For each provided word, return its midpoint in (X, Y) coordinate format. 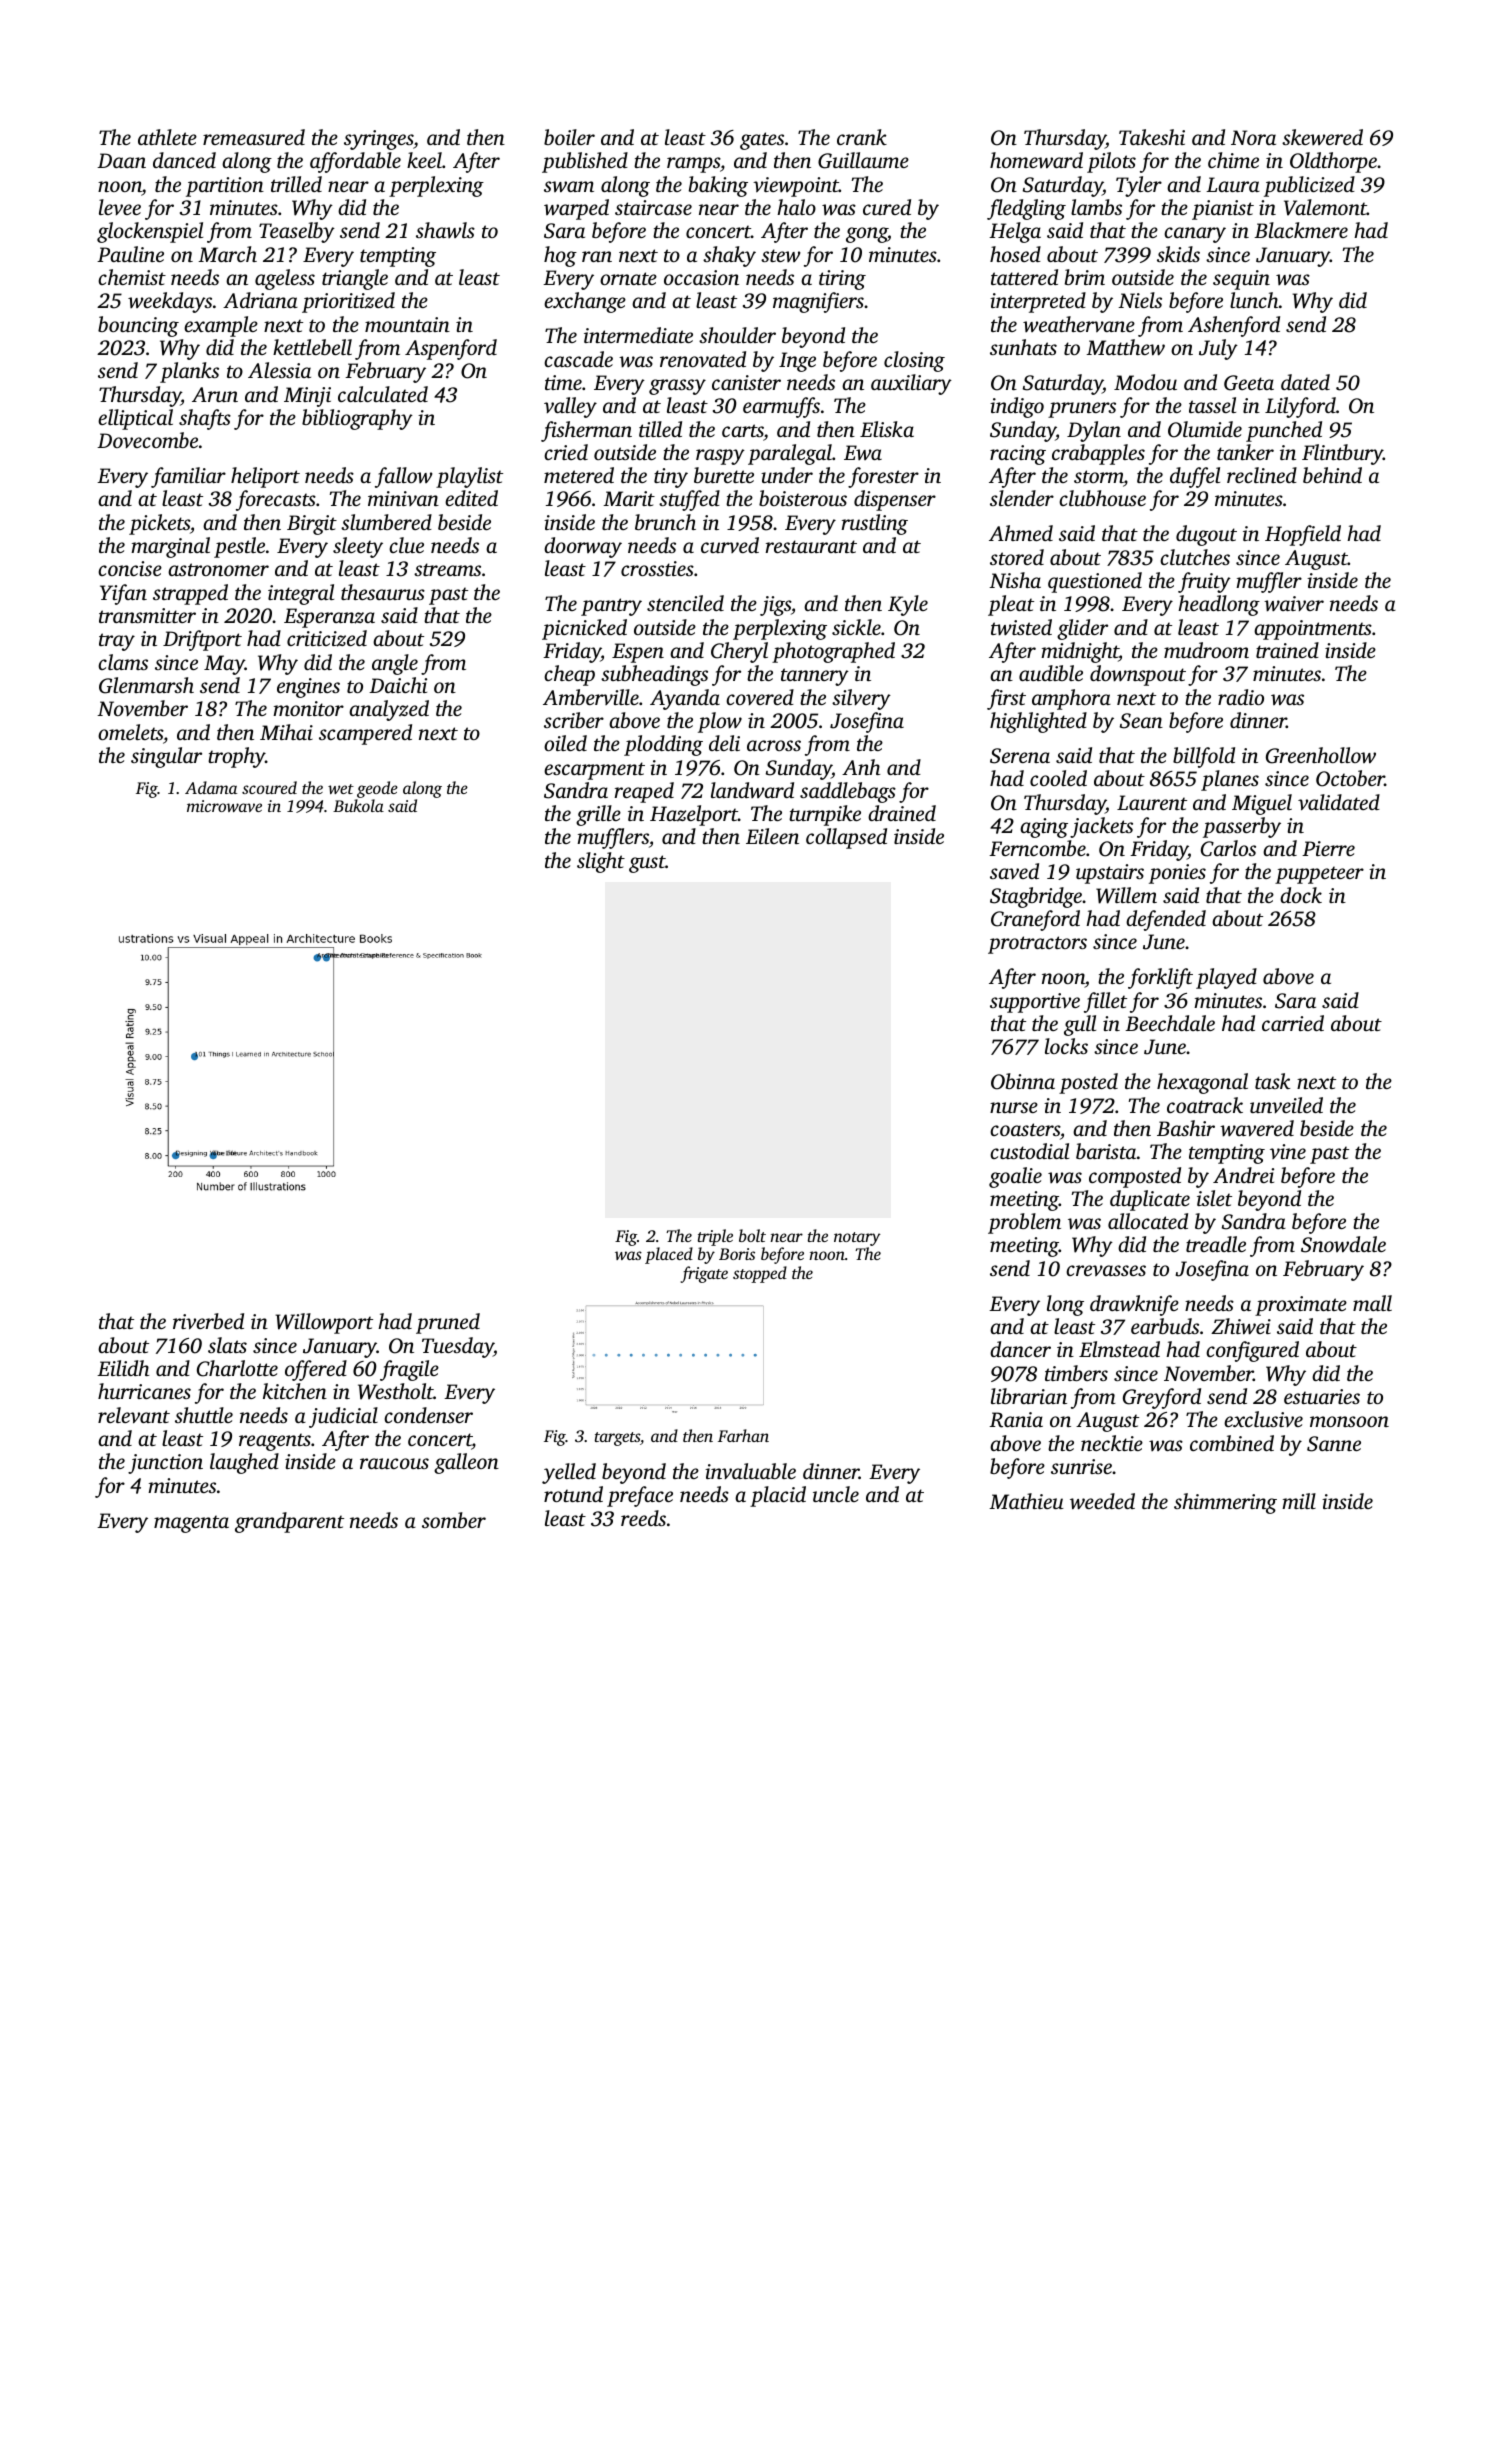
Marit (629, 498)
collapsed (846, 838)
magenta (191, 1524)
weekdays (170, 302)
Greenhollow (1321, 755)
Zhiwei (1241, 1326)
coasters (1025, 1129)
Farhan (743, 1435)
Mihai (286, 732)
